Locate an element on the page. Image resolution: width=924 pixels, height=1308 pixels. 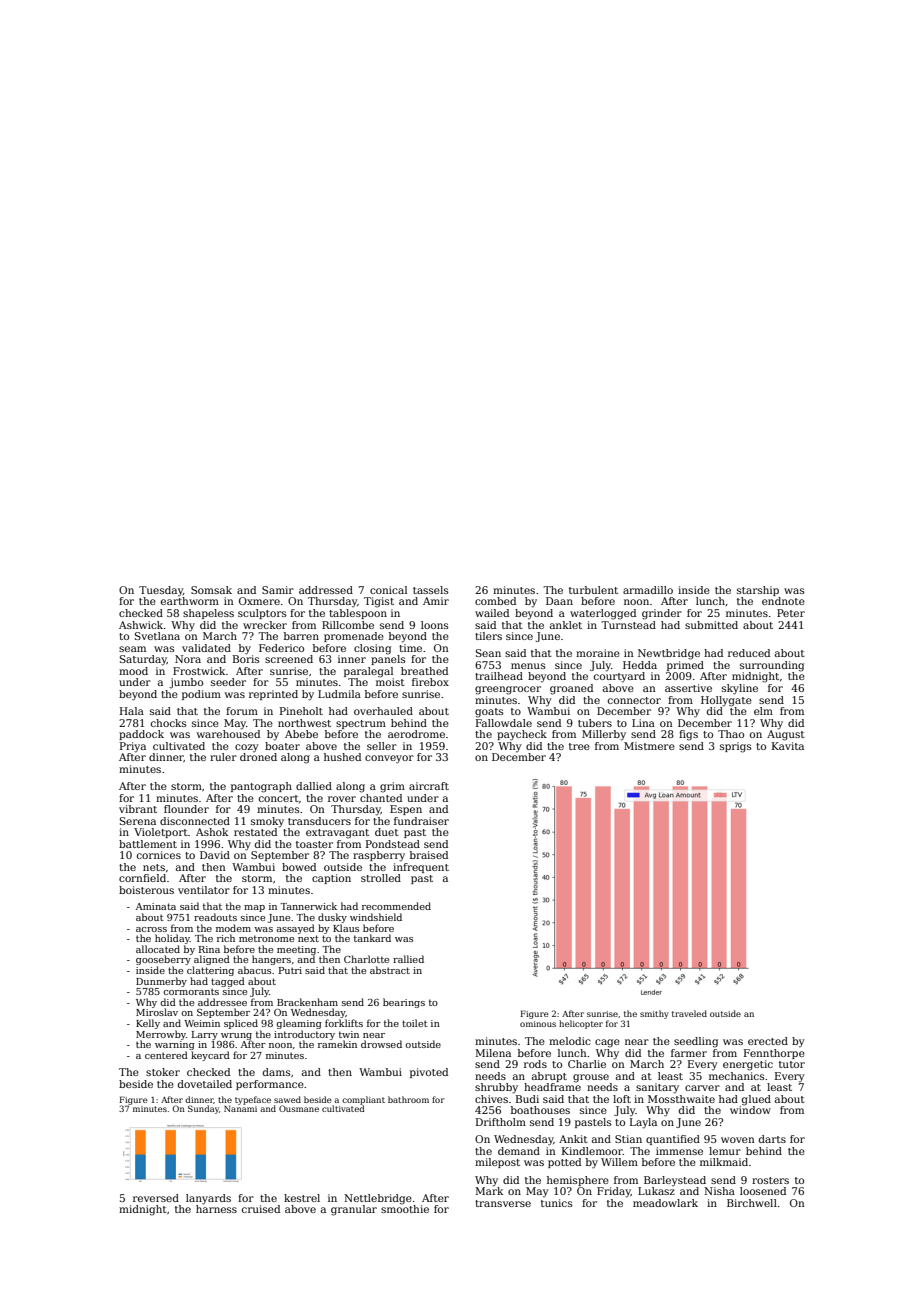
compliant is located at coordinates (363, 1100).
